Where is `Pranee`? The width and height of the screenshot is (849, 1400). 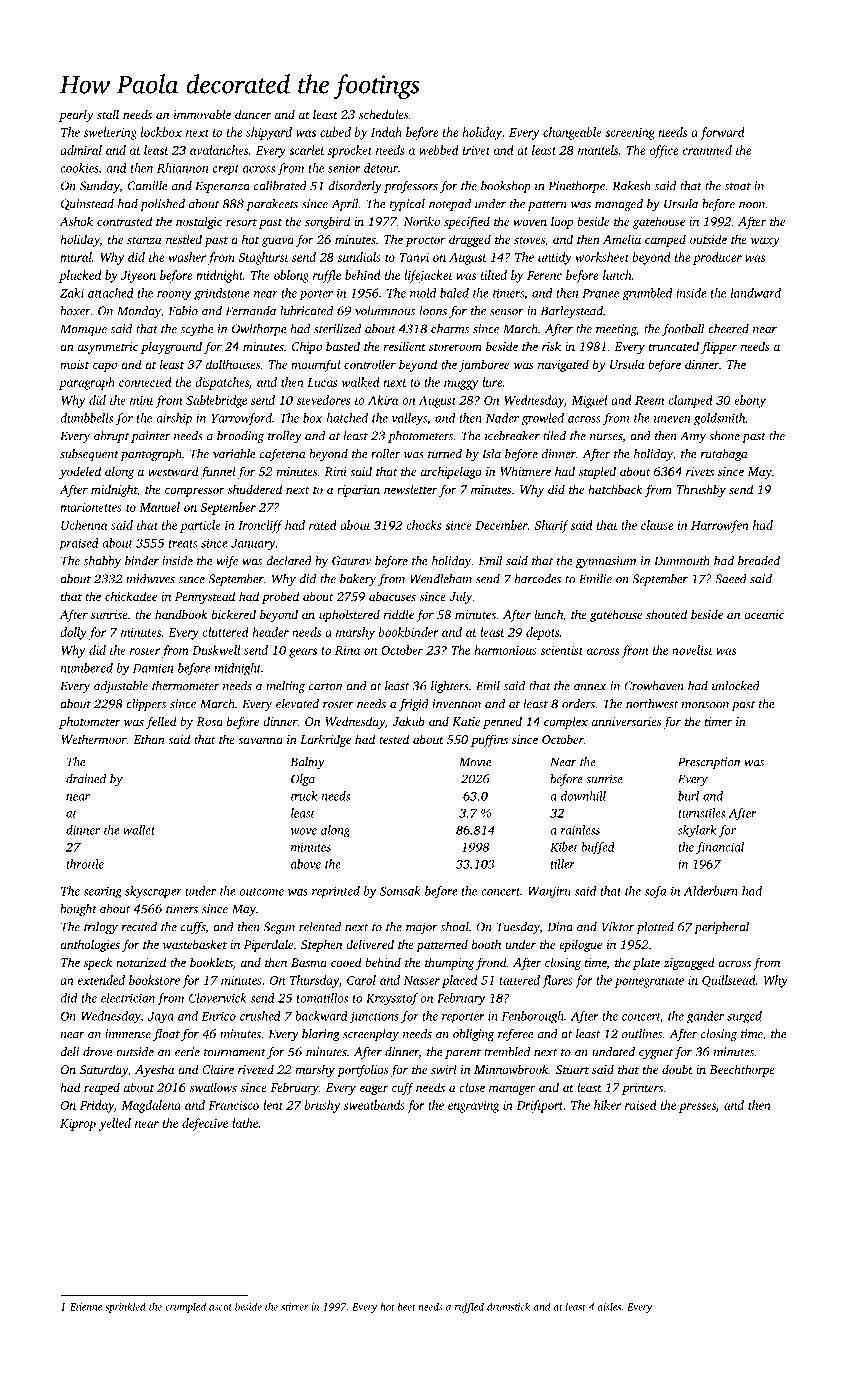 Pranee is located at coordinates (600, 293).
